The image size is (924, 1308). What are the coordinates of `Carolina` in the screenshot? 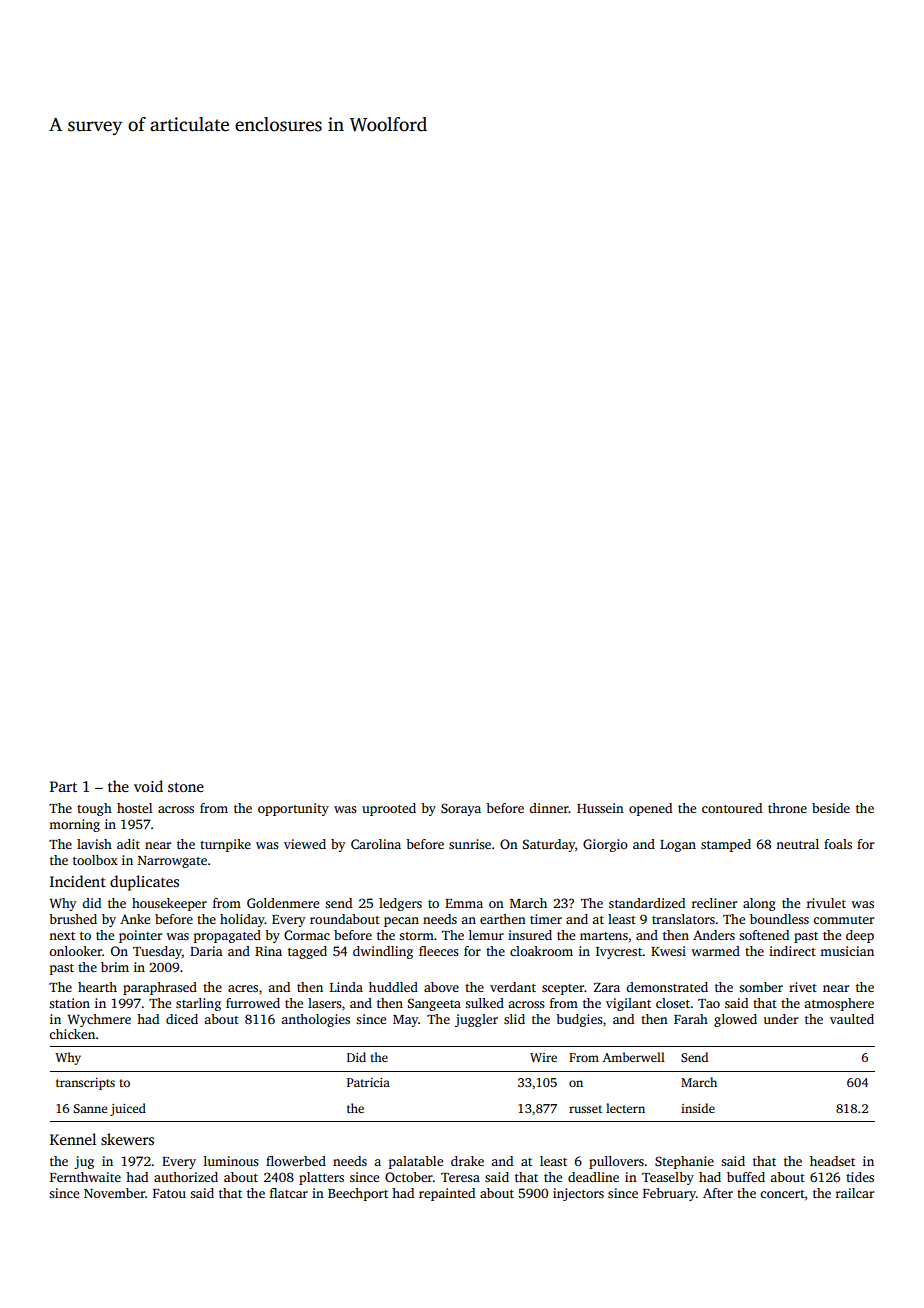 It's located at (376, 844).
